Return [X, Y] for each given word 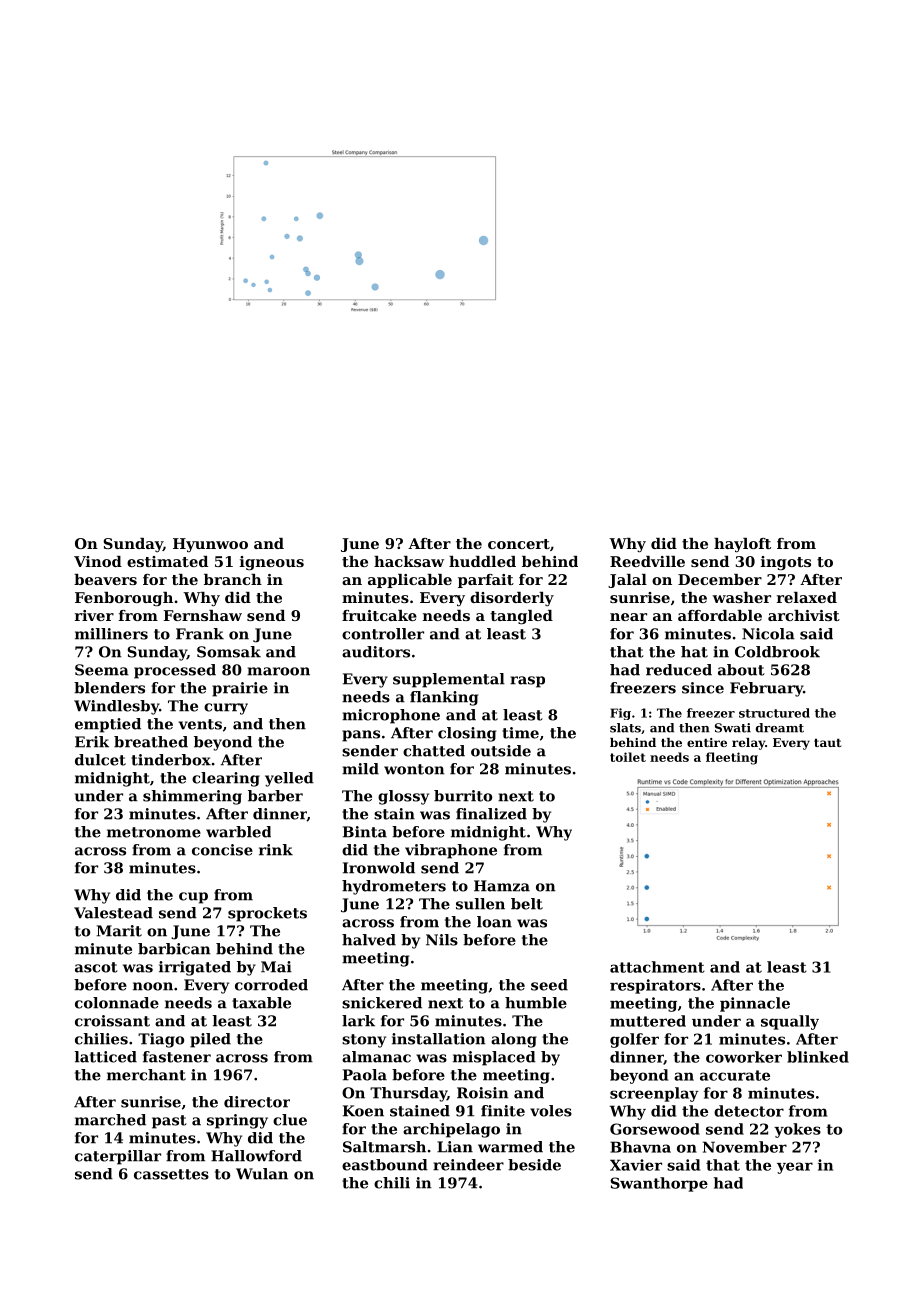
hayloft [742, 545]
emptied [108, 725]
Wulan [262, 1174]
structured [774, 713]
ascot [96, 967]
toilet [628, 757]
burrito [463, 796]
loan [494, 922]
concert [519, 544]
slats [625, 728]
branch [233, 579]
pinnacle [755, 1004]
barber [275, 796]
